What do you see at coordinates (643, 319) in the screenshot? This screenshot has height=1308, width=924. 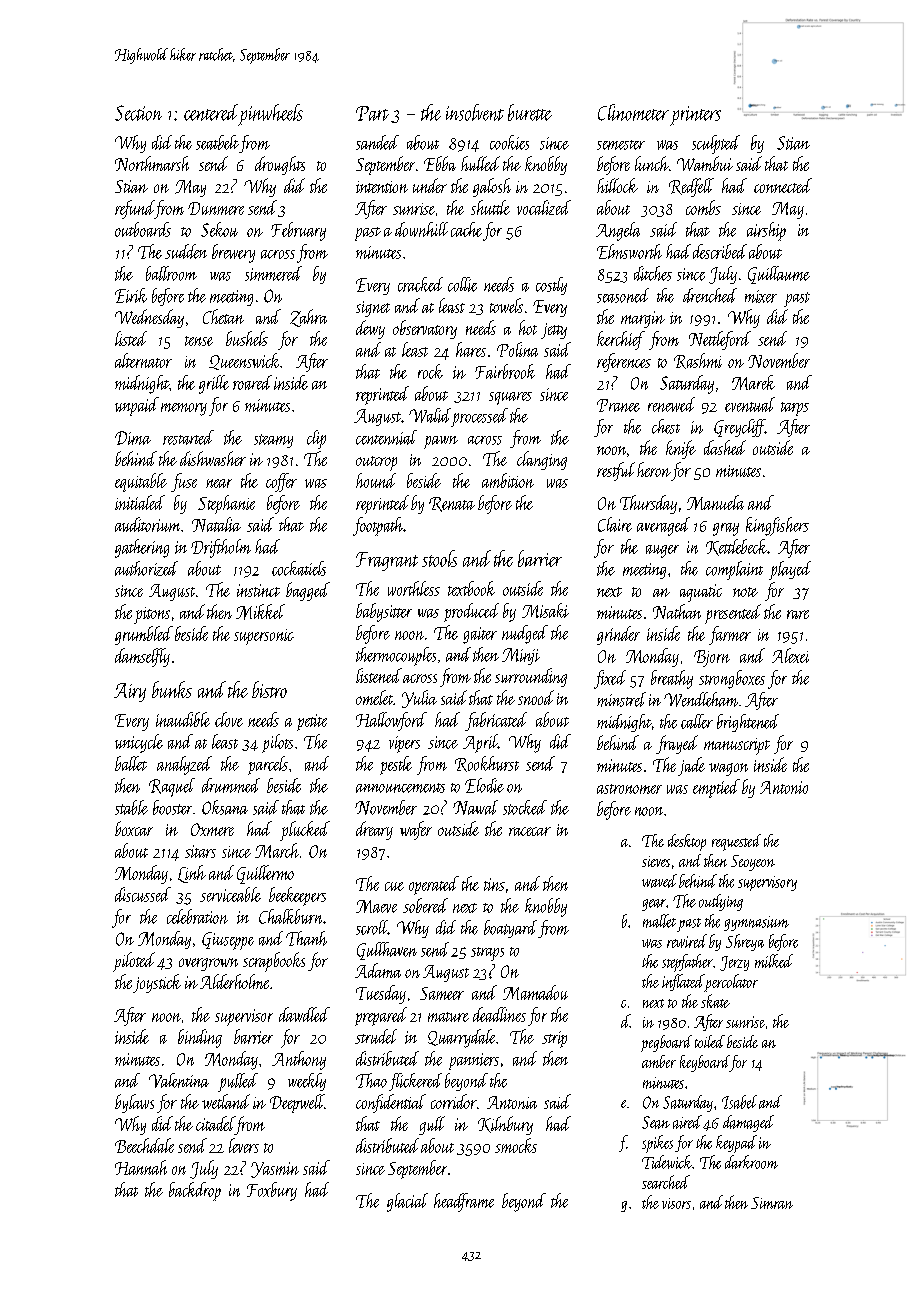 I see `margin` at bounding box center [643, 319].
